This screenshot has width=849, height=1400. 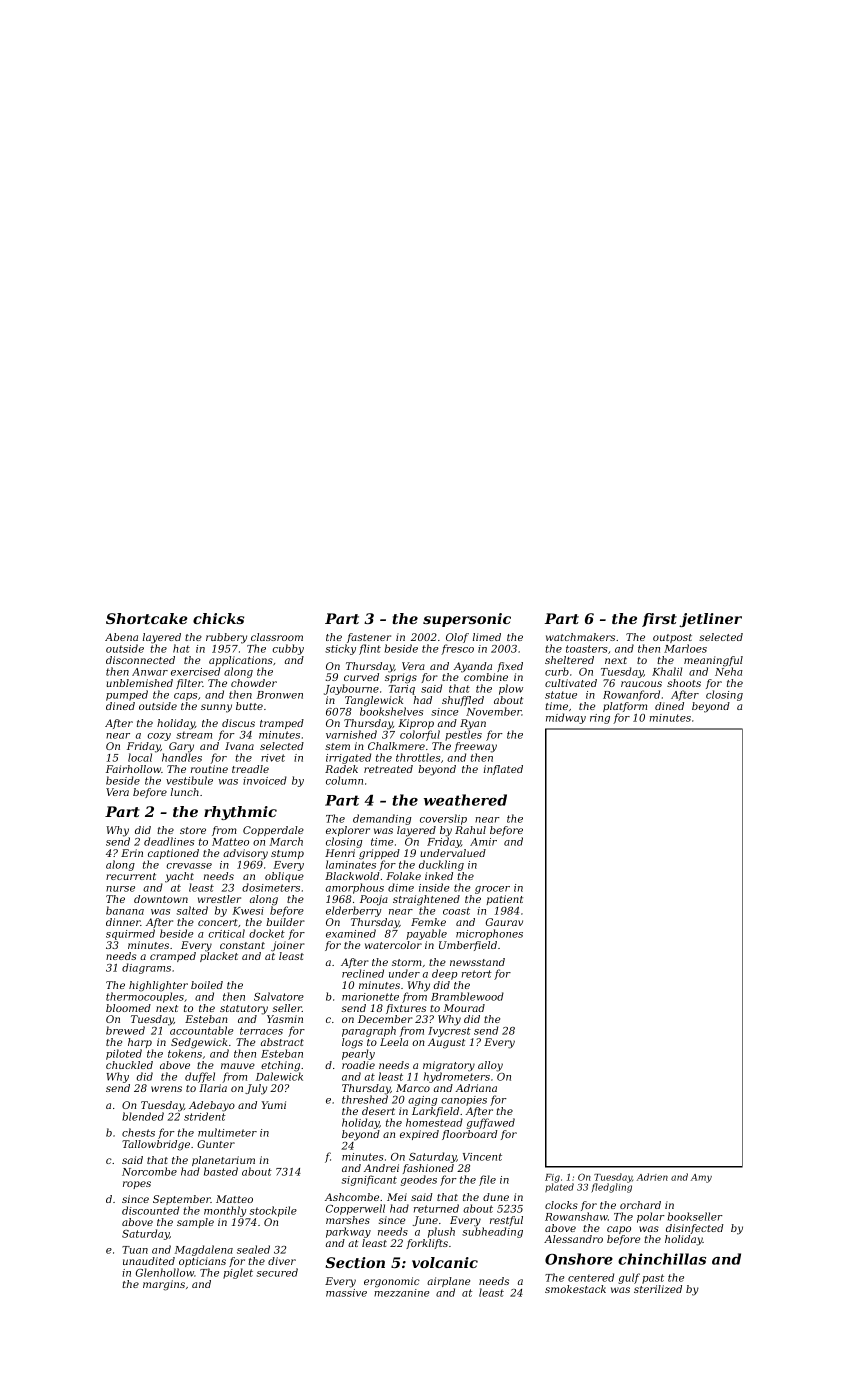 What do you see at coordinates (402, 1293) in the screenshot?
I see `mezzanine` at bounding box center [402, 1293].
